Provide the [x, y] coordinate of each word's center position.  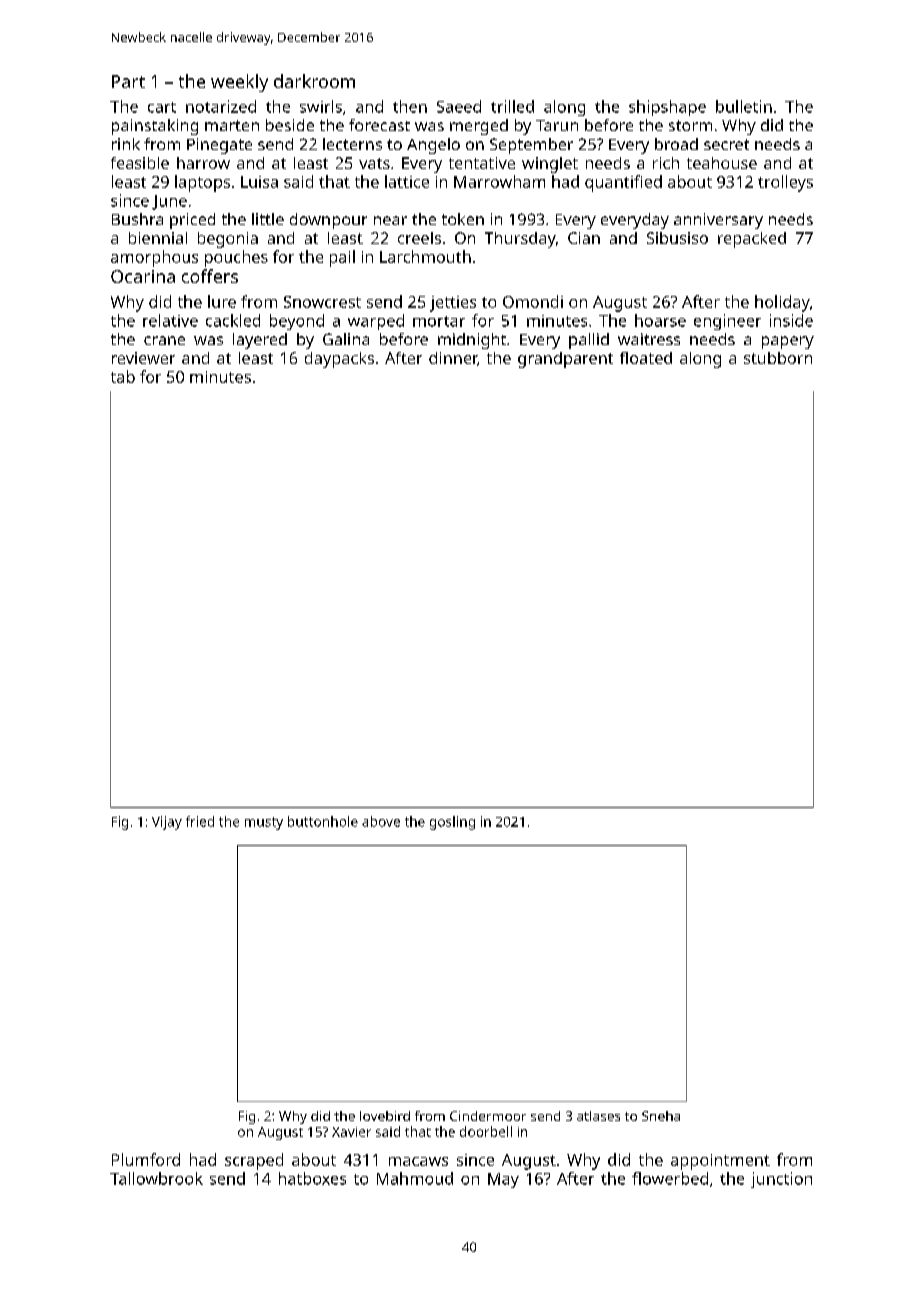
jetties [453, 304]
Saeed [459, 106]
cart [162, 107]
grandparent [565, 360]
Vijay [167, 823]
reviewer [143, 358]
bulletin [744, 106]
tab [123, 376]
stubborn [778, 358]
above [381, 821]
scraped [254, 1161]
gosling [452, 823]
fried [200, 821]
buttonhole [323, 821]
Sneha [661, 1116]
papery [788, 342]
